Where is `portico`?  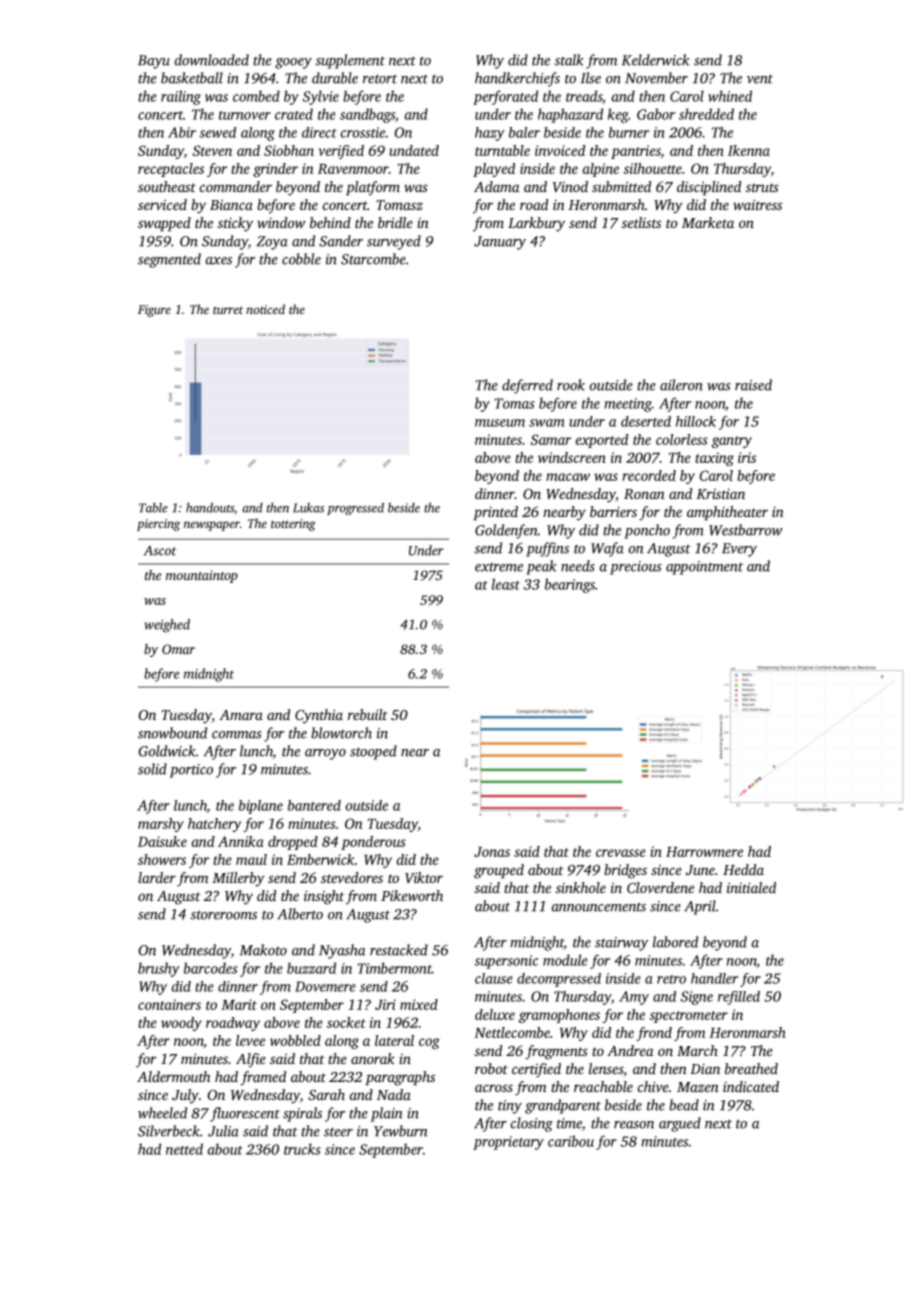
portico is located at coordinates (191, 771).
